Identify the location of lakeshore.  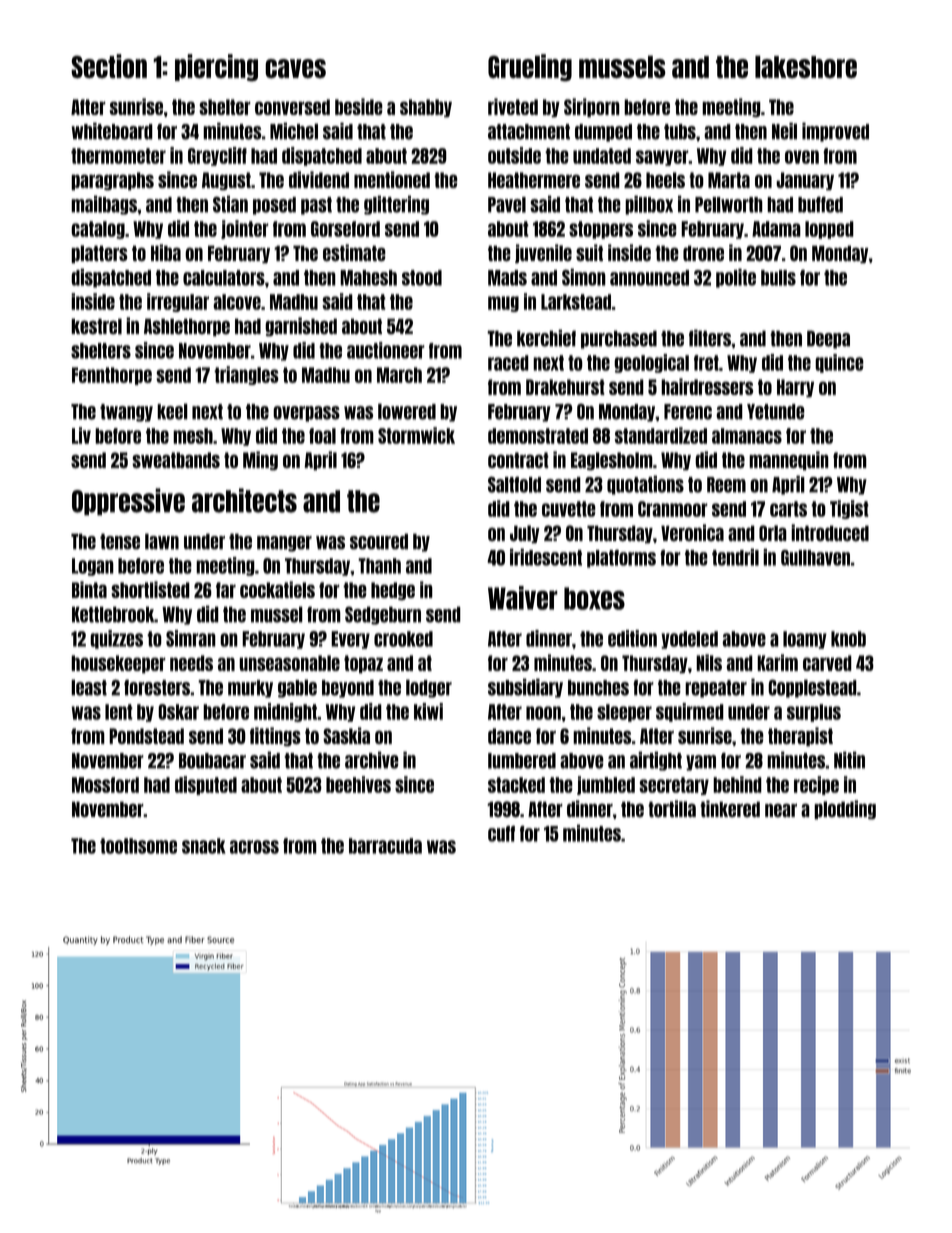
(806, 67).
